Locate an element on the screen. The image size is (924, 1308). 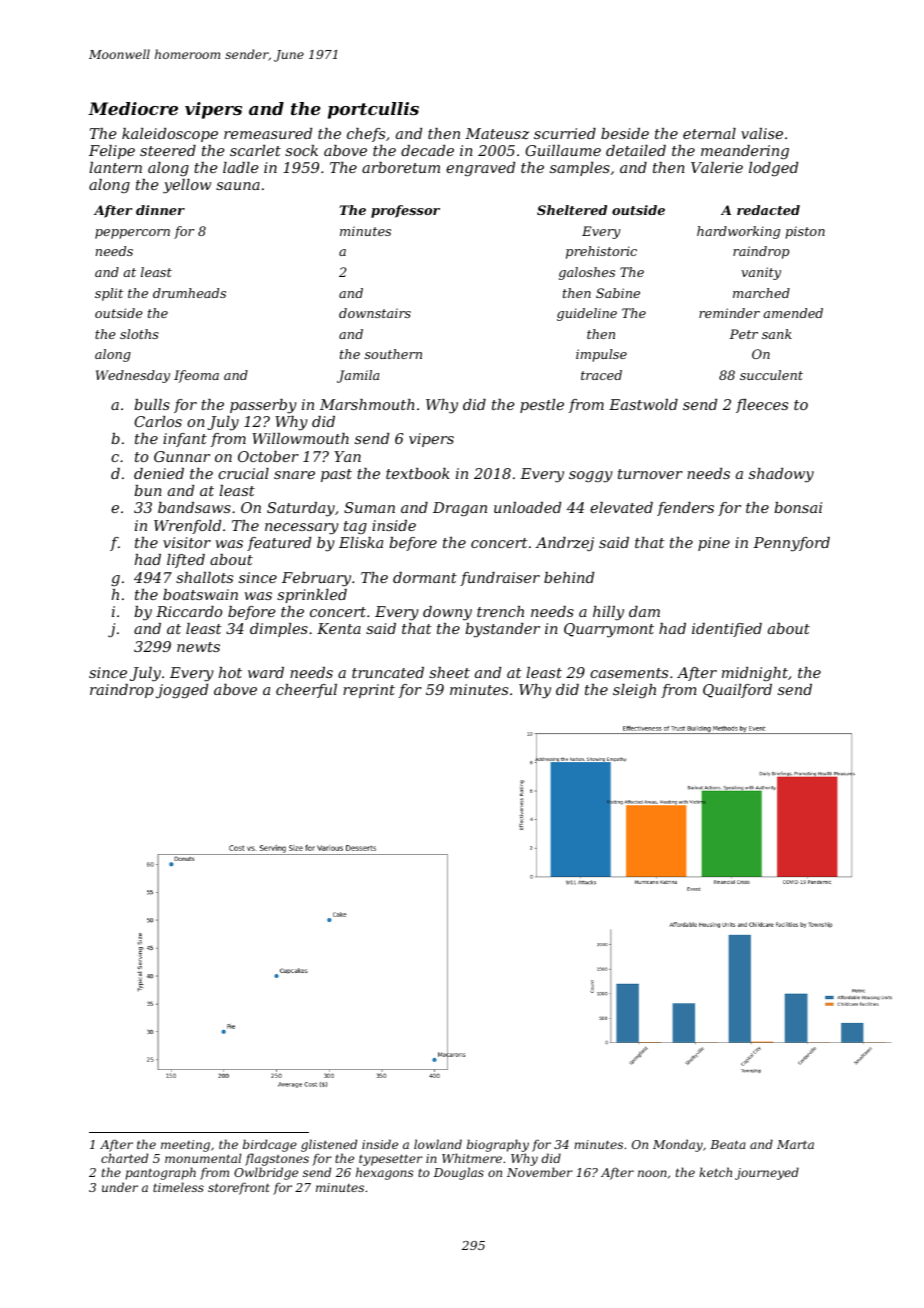
journeyed is located at coordinates (767, 1173).
